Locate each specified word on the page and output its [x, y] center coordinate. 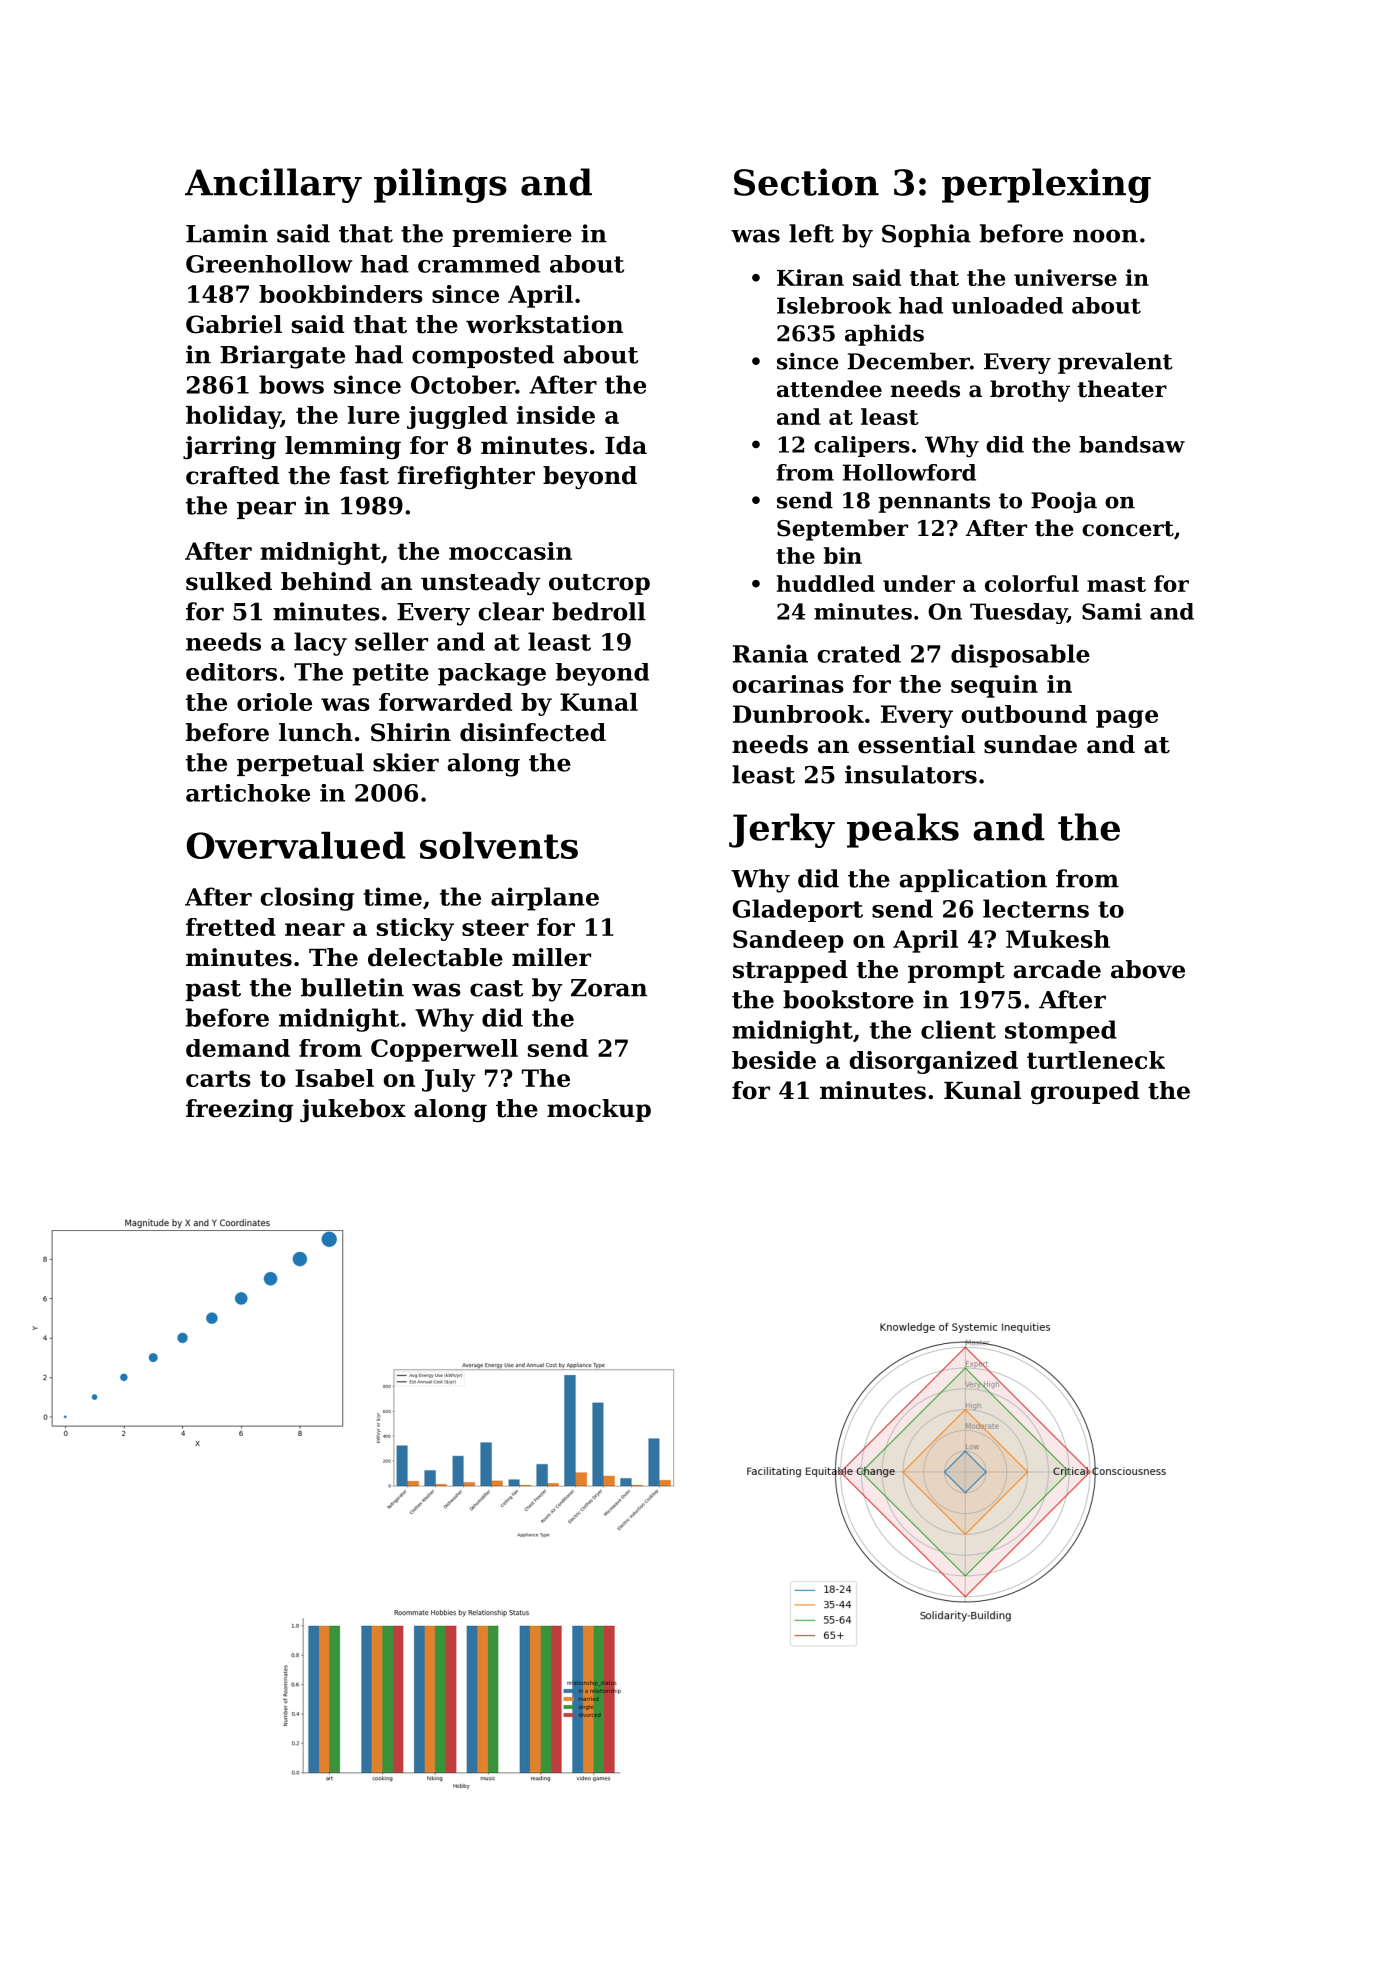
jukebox [353, 1110]
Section [806, 182]
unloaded [1007, 305]
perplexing [1046, 185]
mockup [599, 1110]
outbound [1024, 714]
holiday [233, 417]
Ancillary [273, 185]
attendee [829, 389]
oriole [274, 702]
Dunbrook [798, 714]
